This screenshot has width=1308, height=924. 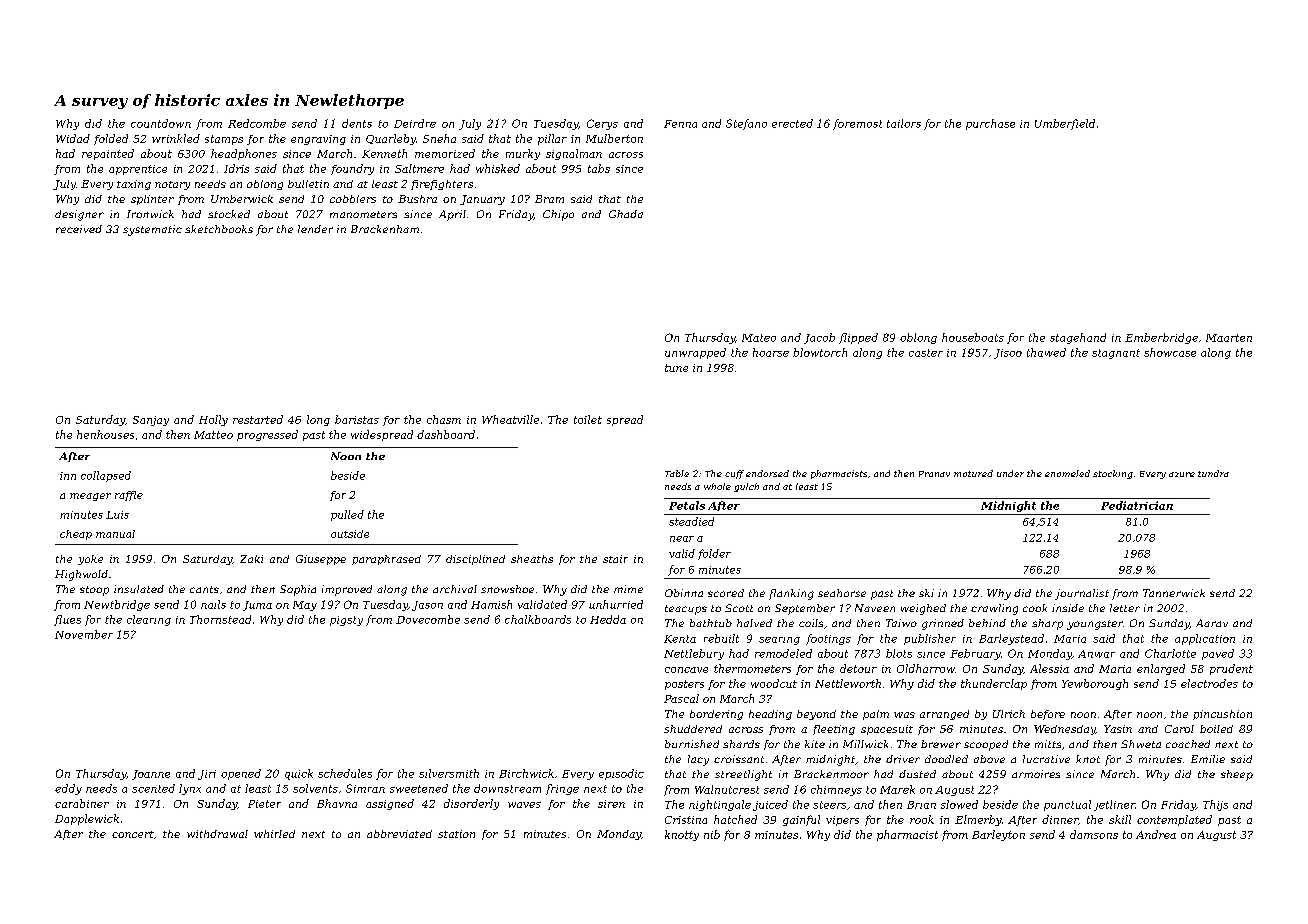 I want to click on Sophia, so click(x=298, y=590).
